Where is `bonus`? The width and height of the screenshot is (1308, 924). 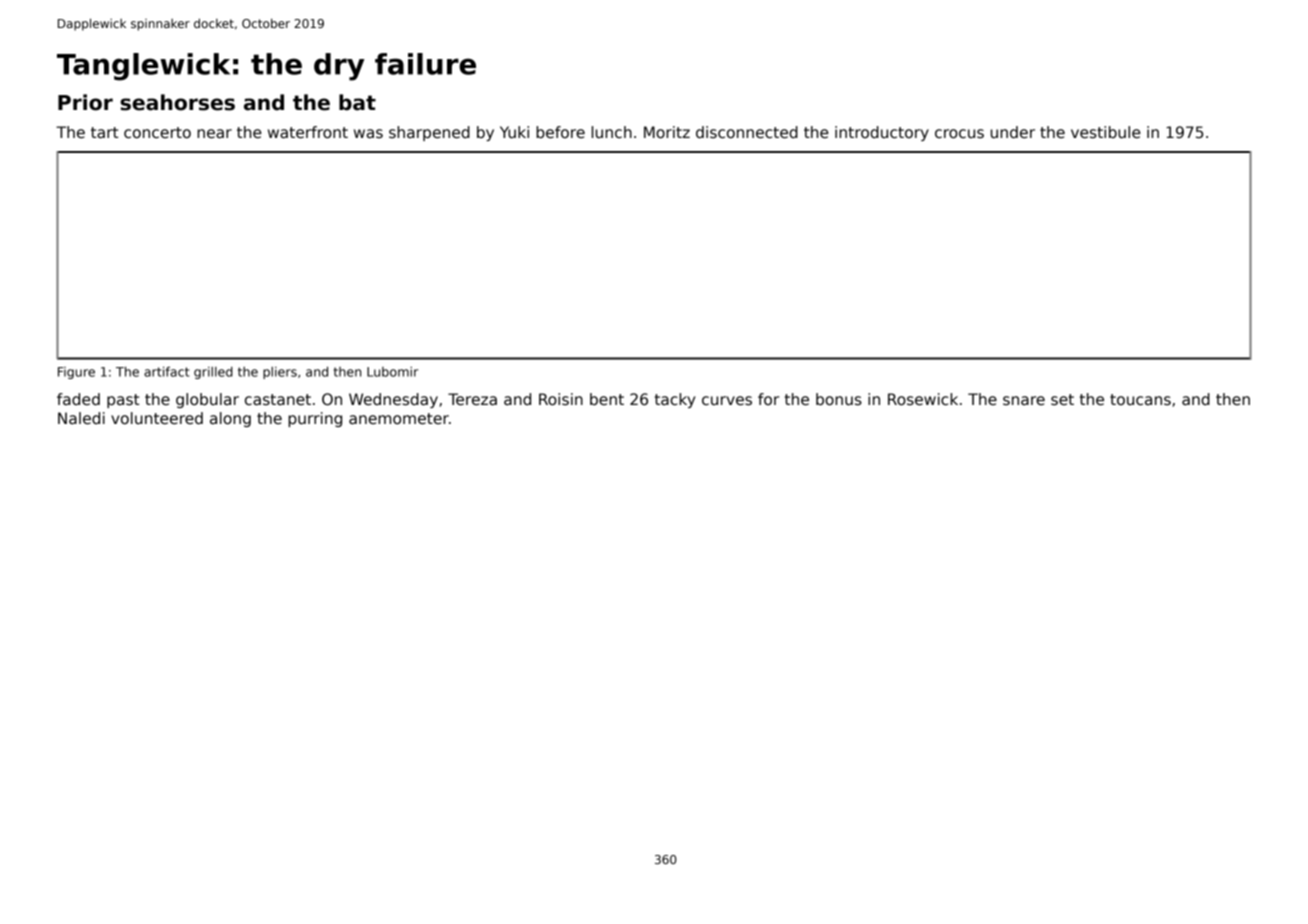 bonus is located at coordinates (839, 399).
